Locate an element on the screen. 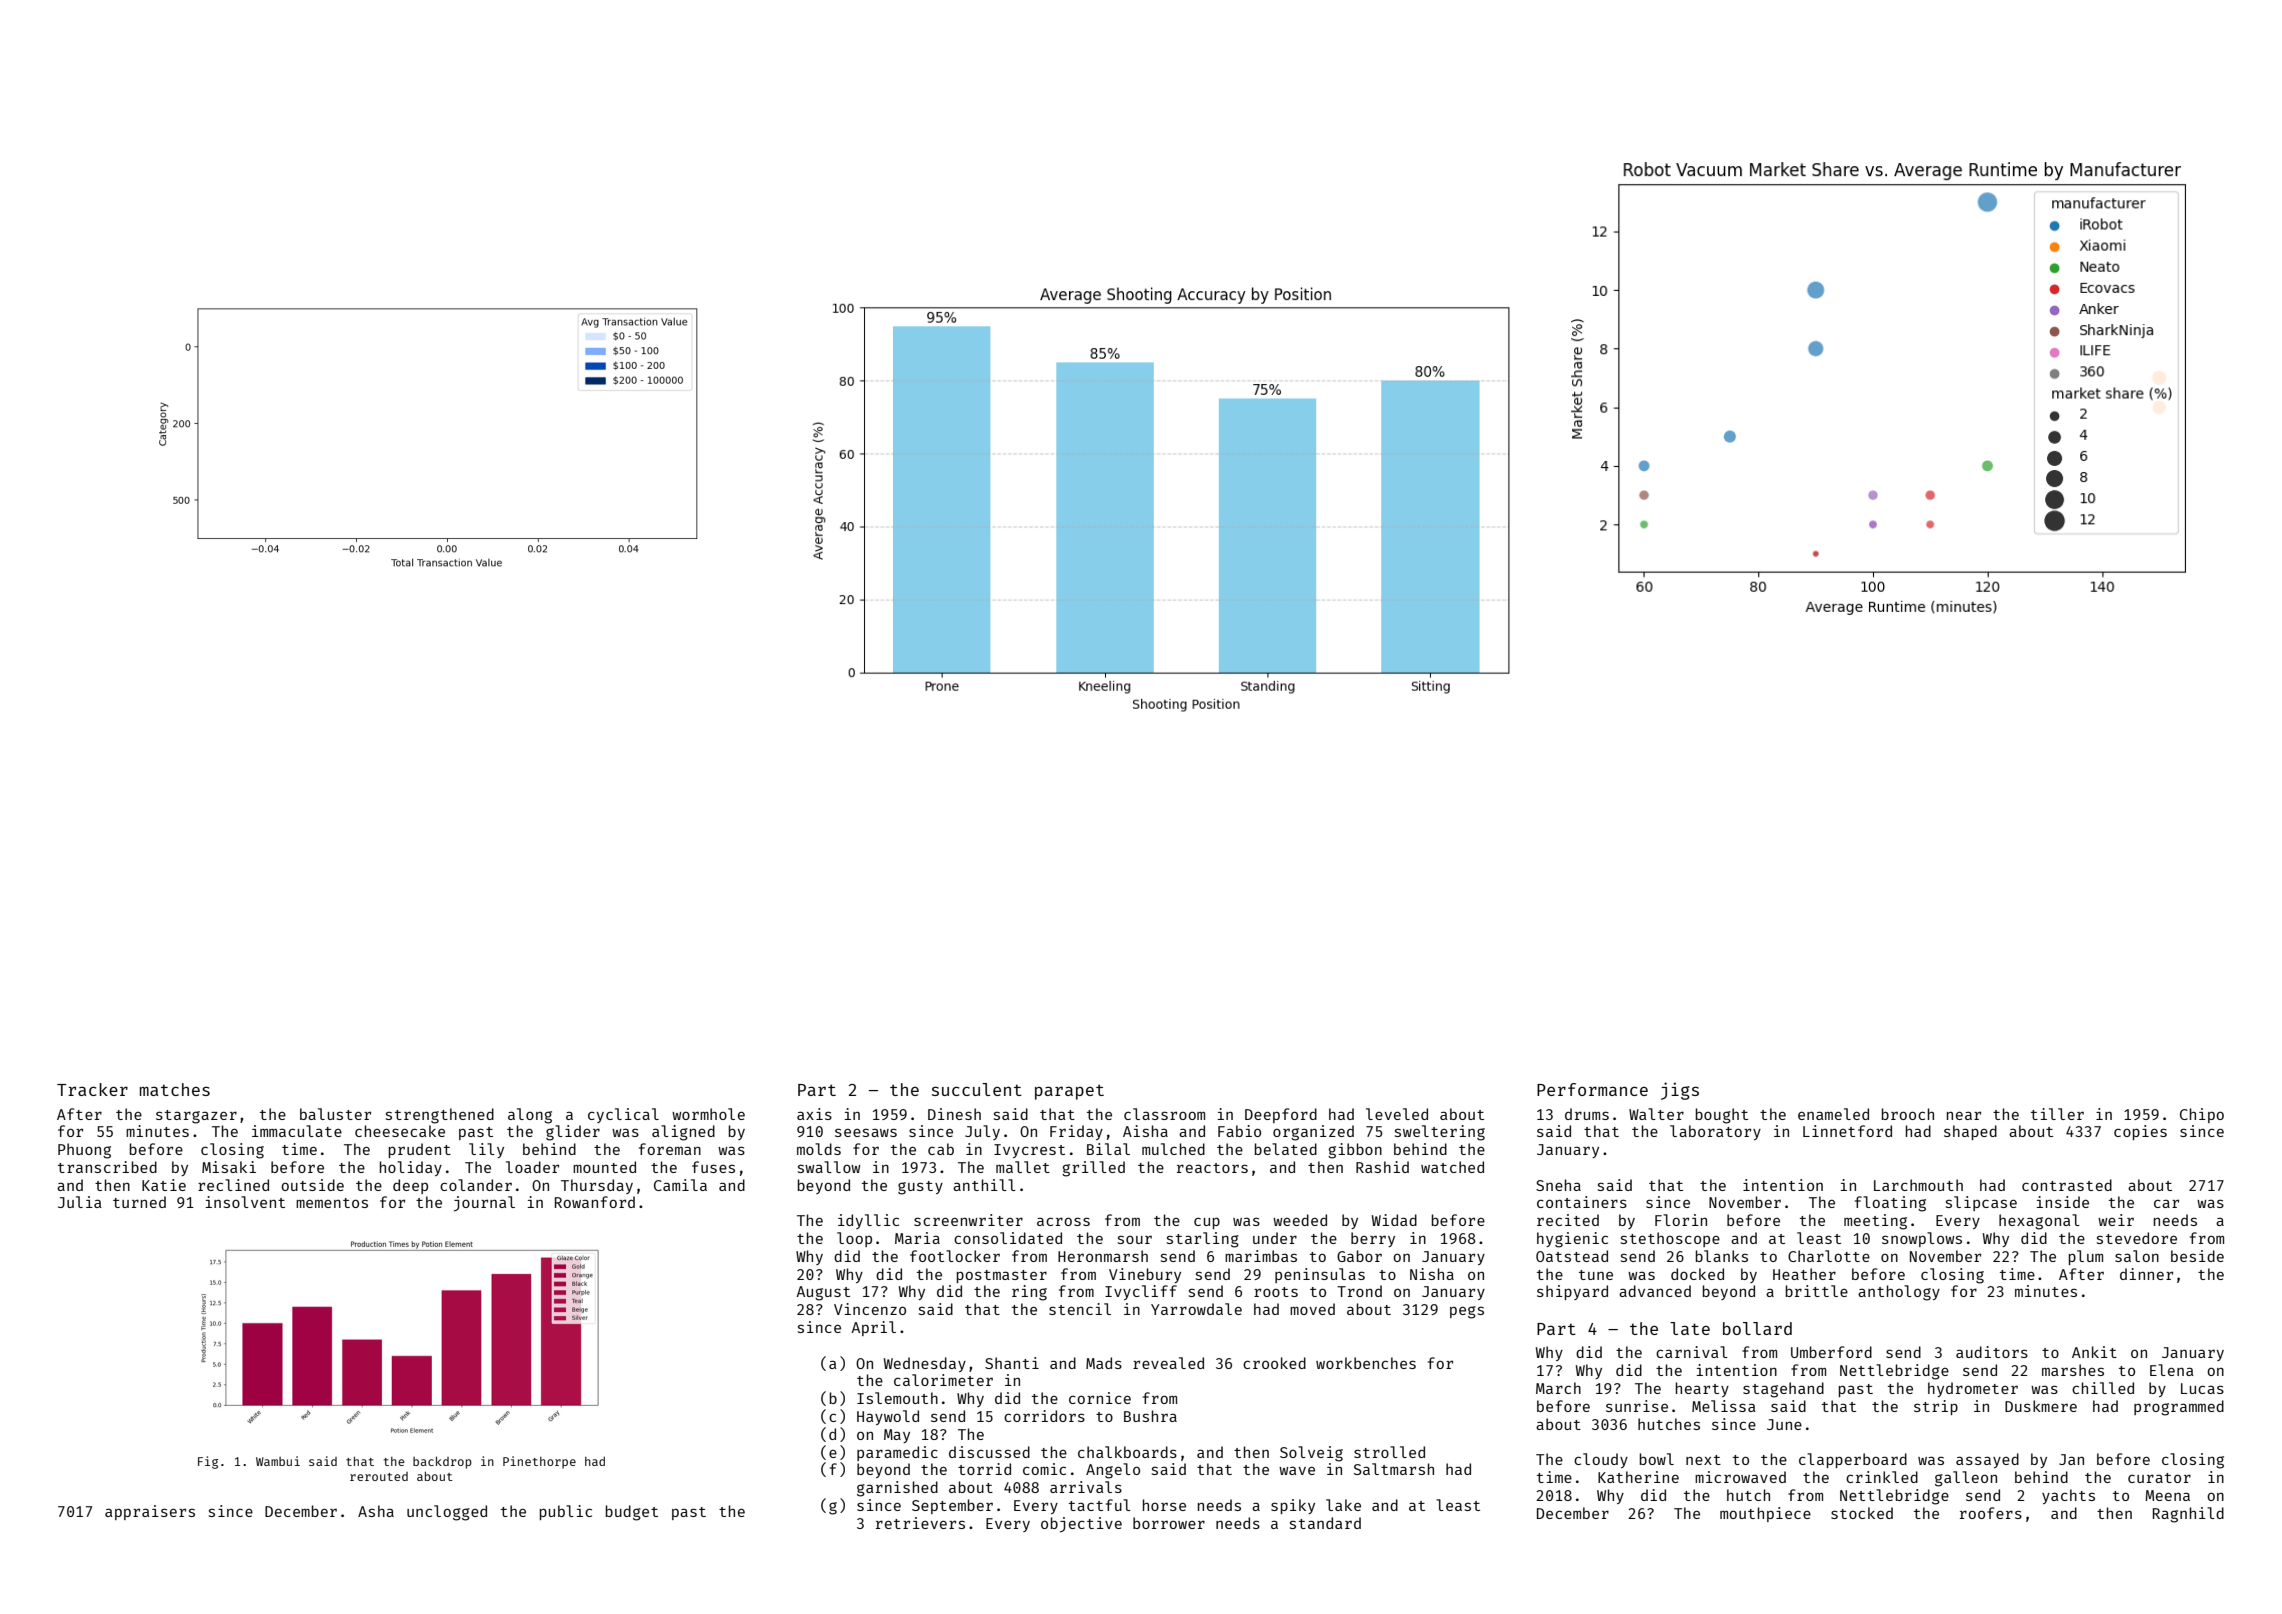  Vincenzo is located at coordinates (870, 1309).
